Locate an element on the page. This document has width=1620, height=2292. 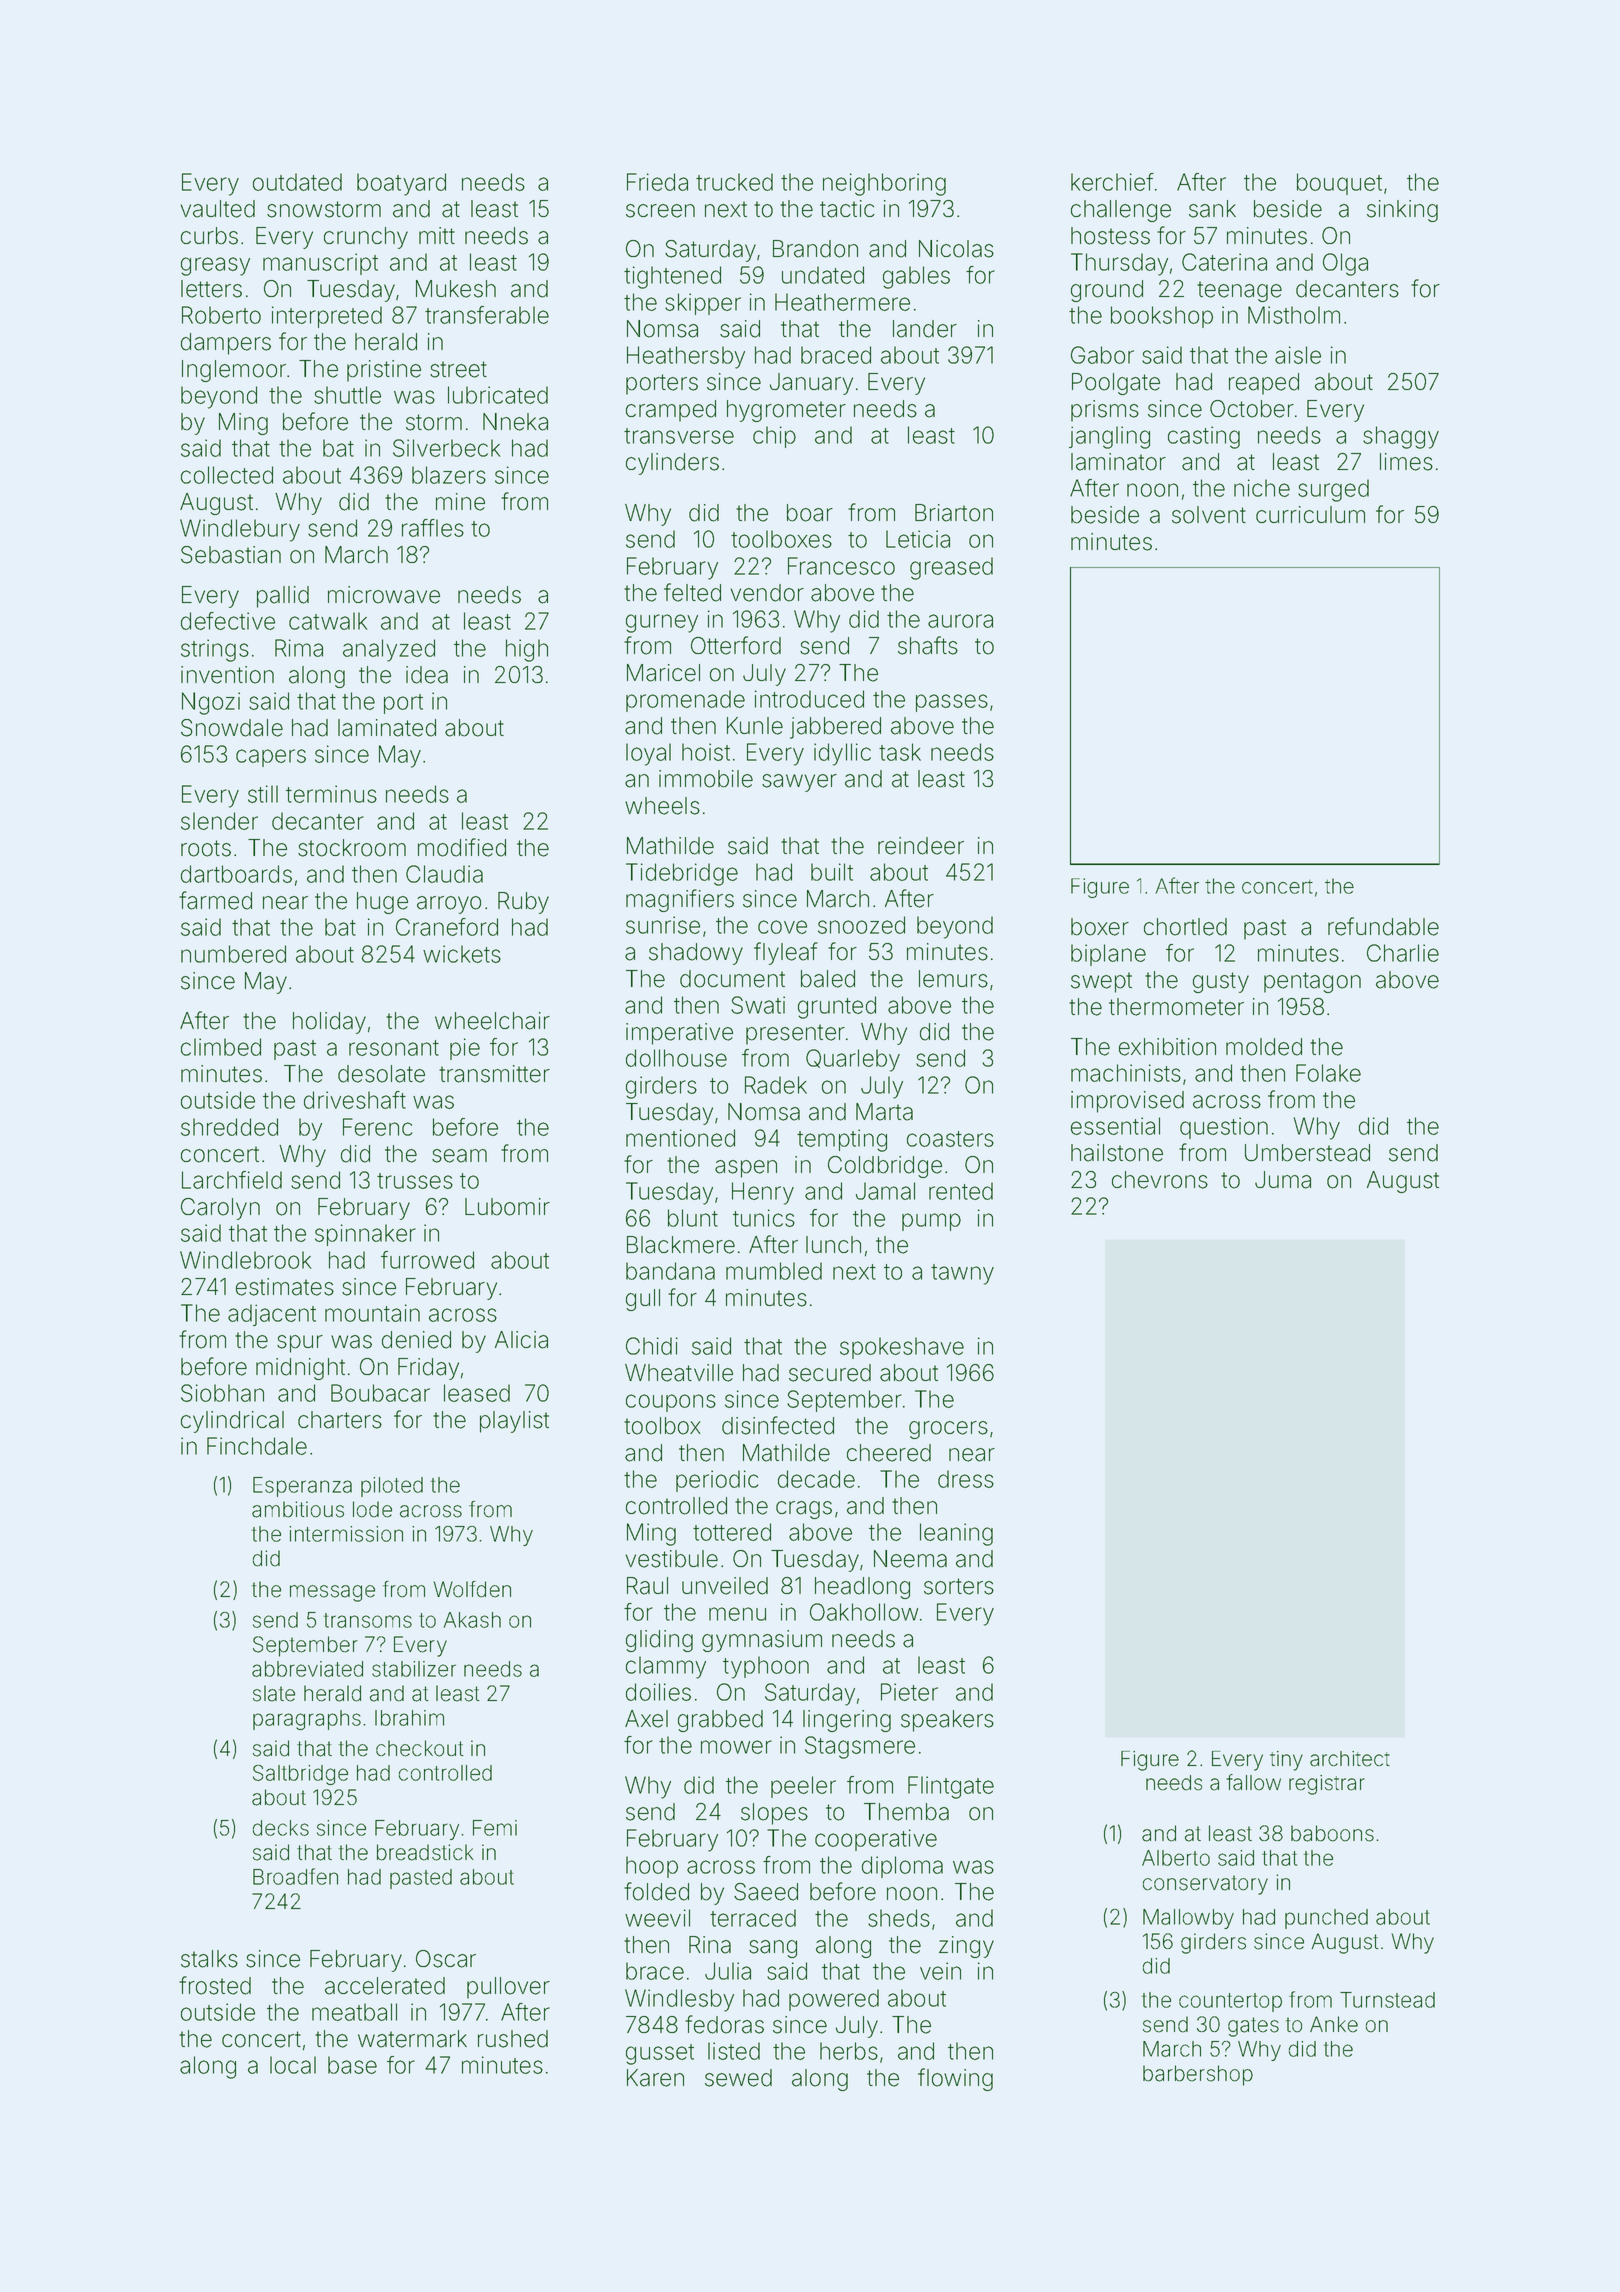
farmed is located at coordinates (215, 900).
